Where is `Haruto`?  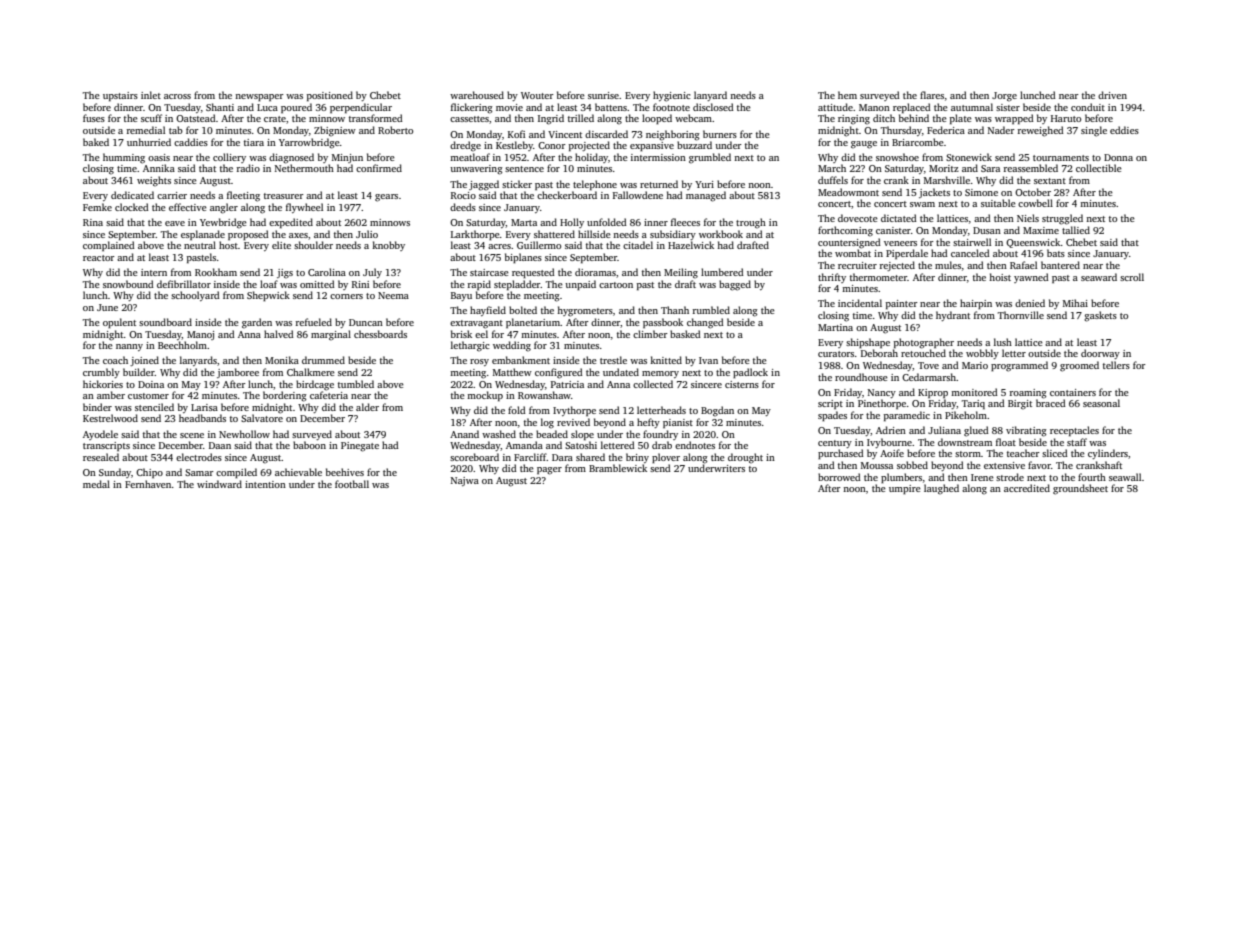
Haruto is located at coordinates (1066, 118).
